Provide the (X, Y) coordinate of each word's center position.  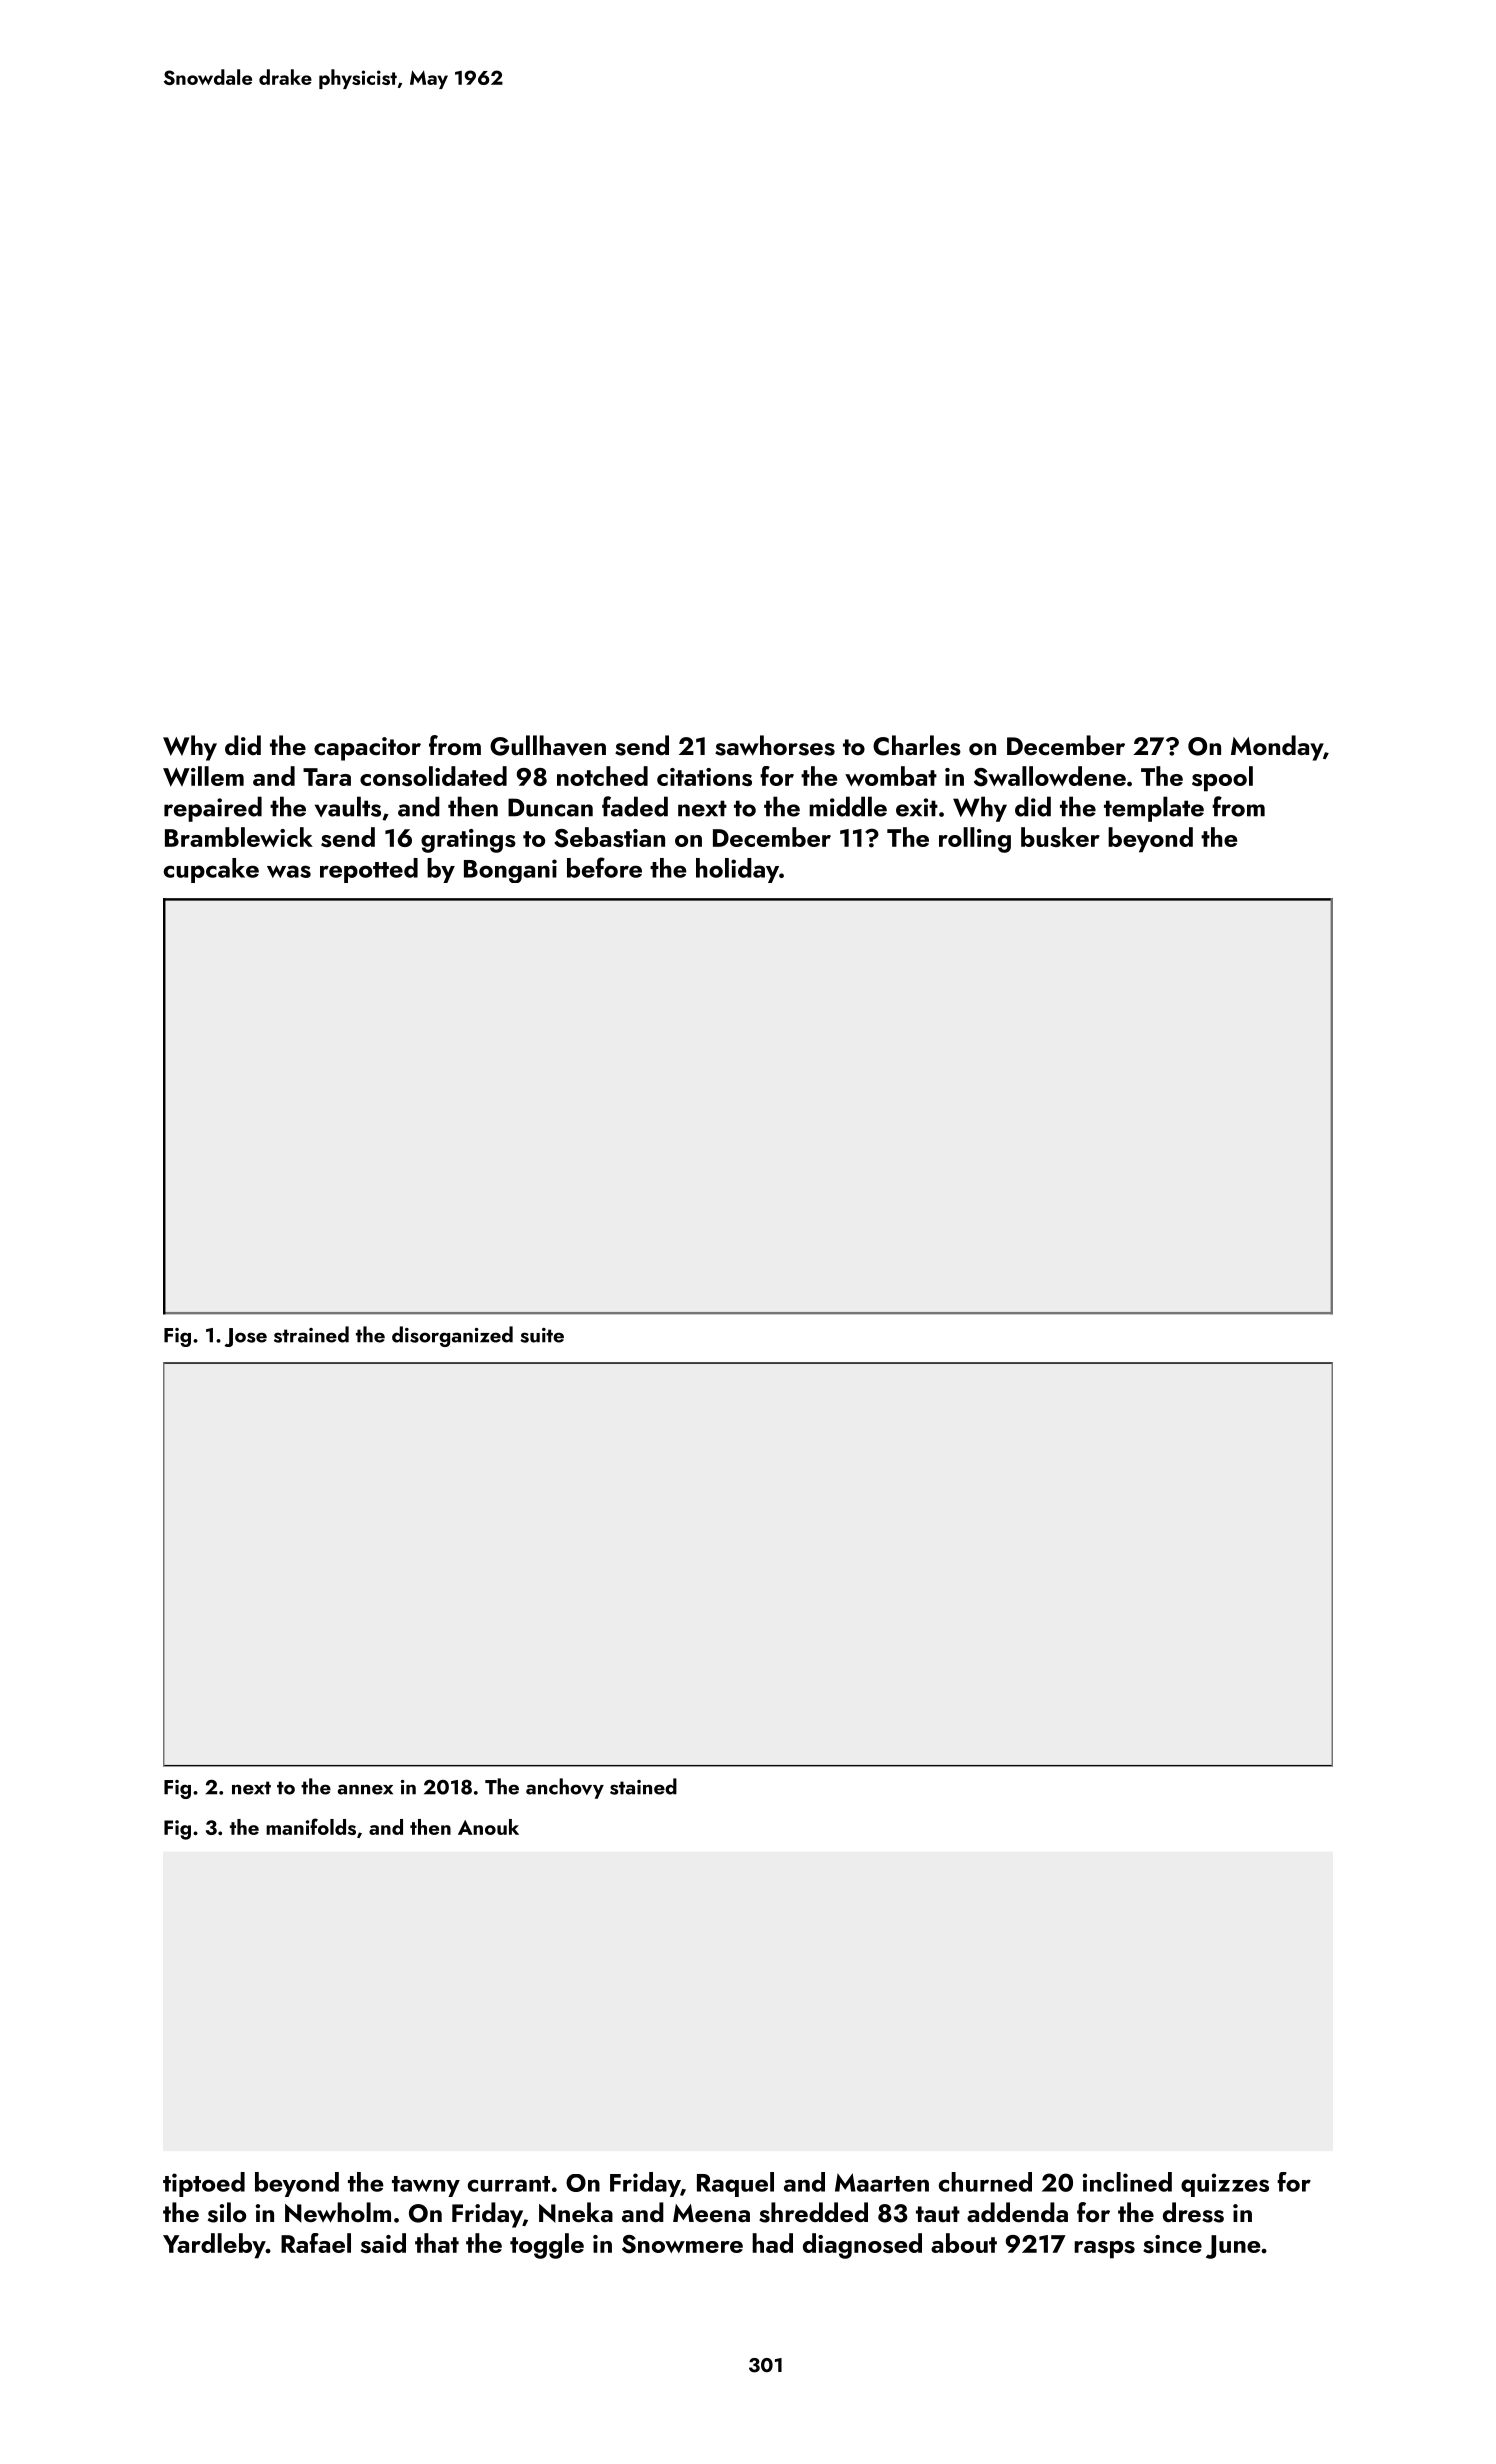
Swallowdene (1050, 776)
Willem (203, 776)
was (289, 871)
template (1154, 809)
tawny (426, 2186)
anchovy (565, 1788)
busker (1060, 837)
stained (643, 1786)
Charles (917, 745)
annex (365, 1789)
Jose (246, 1337)
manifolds (311, 1826)
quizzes (1225, 2185)
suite (542, 1335)
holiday (737, 870)
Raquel (735, 2184)
